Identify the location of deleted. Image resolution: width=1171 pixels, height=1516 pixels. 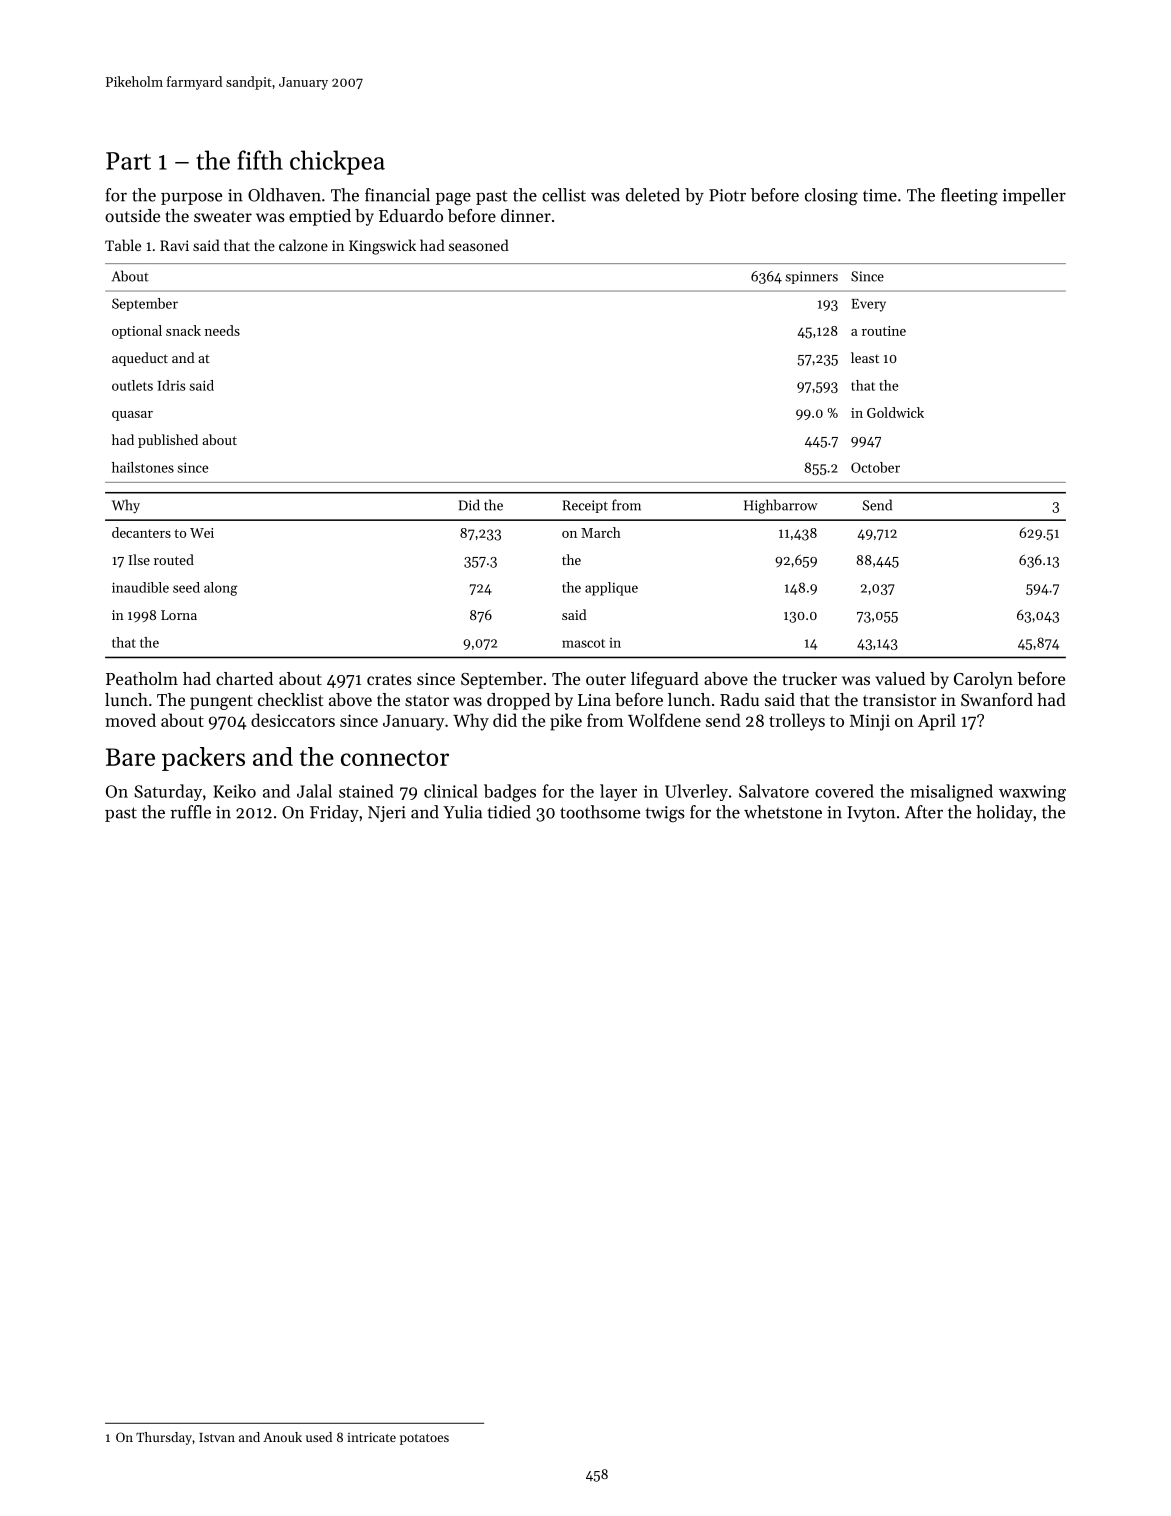
(653, 195).
